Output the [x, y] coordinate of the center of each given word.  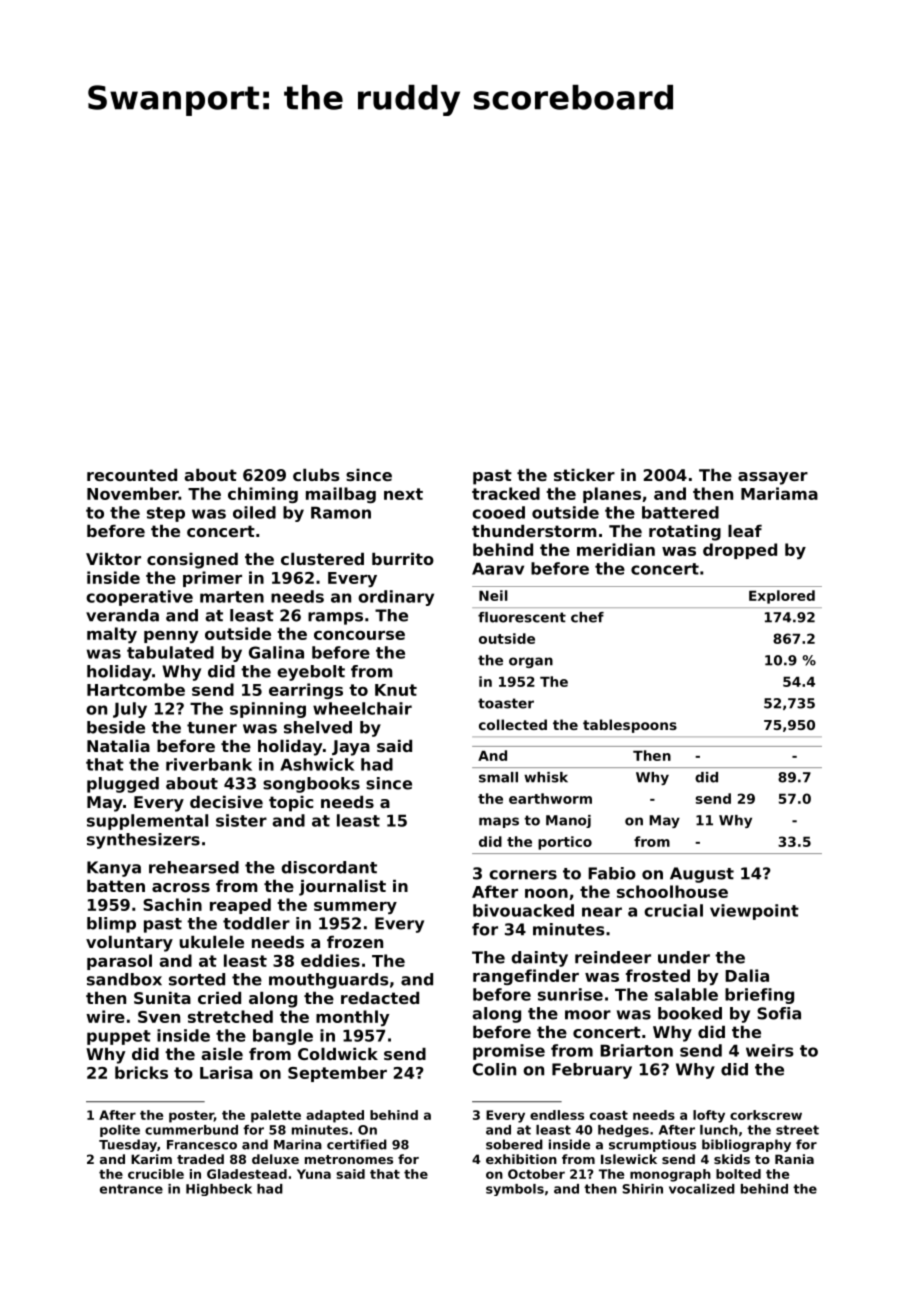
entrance [131, 1189]
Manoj [568, 821]
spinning [268, 710]
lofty [709, 1116]
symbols [515, 1190]
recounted [132, 475]
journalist [342, 888]
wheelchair [362, 708]
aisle [222, 1054]
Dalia [747, 975]
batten [116, 886]
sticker [584, 475]
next [403, 494]
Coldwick [338, 1054]
